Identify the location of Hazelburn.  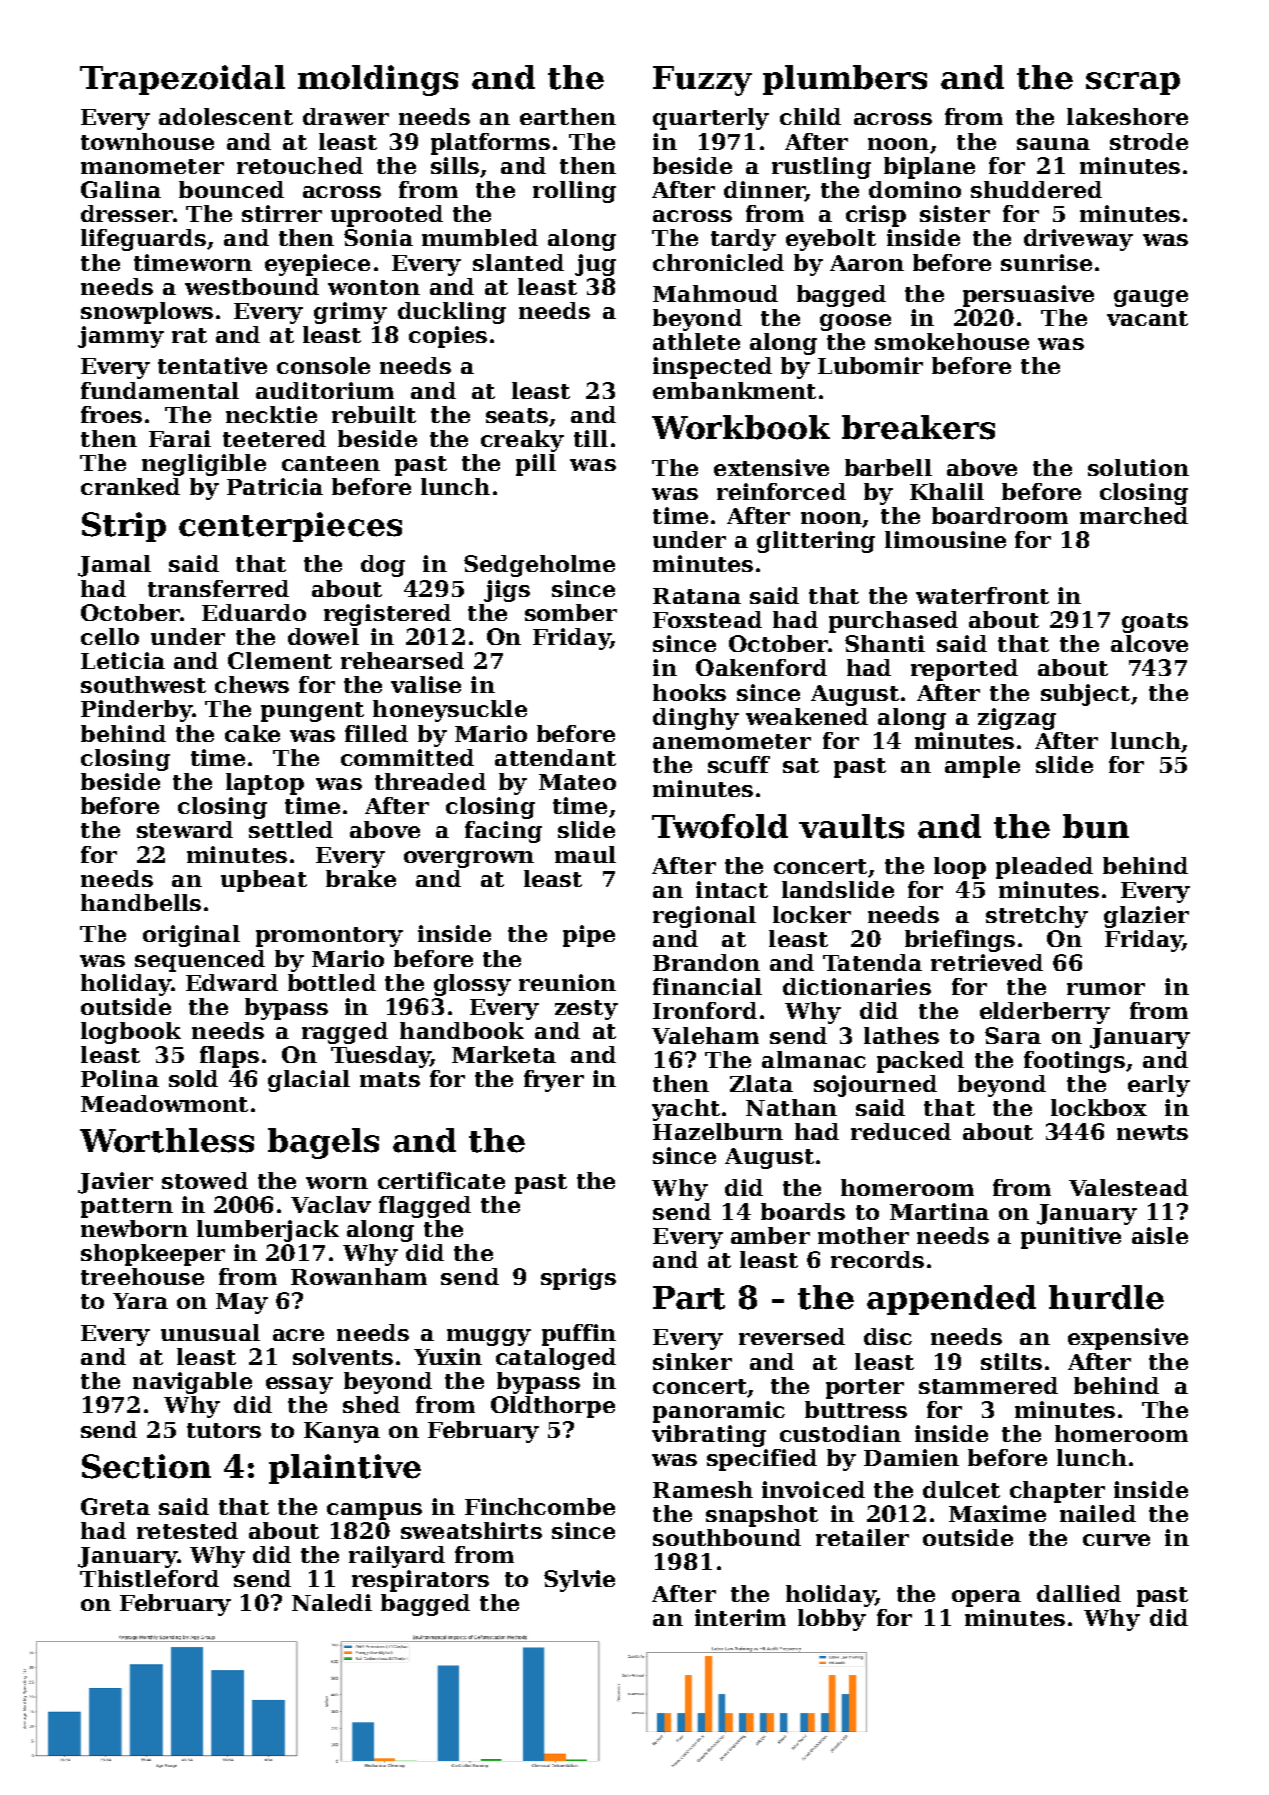
(718, 1131).
